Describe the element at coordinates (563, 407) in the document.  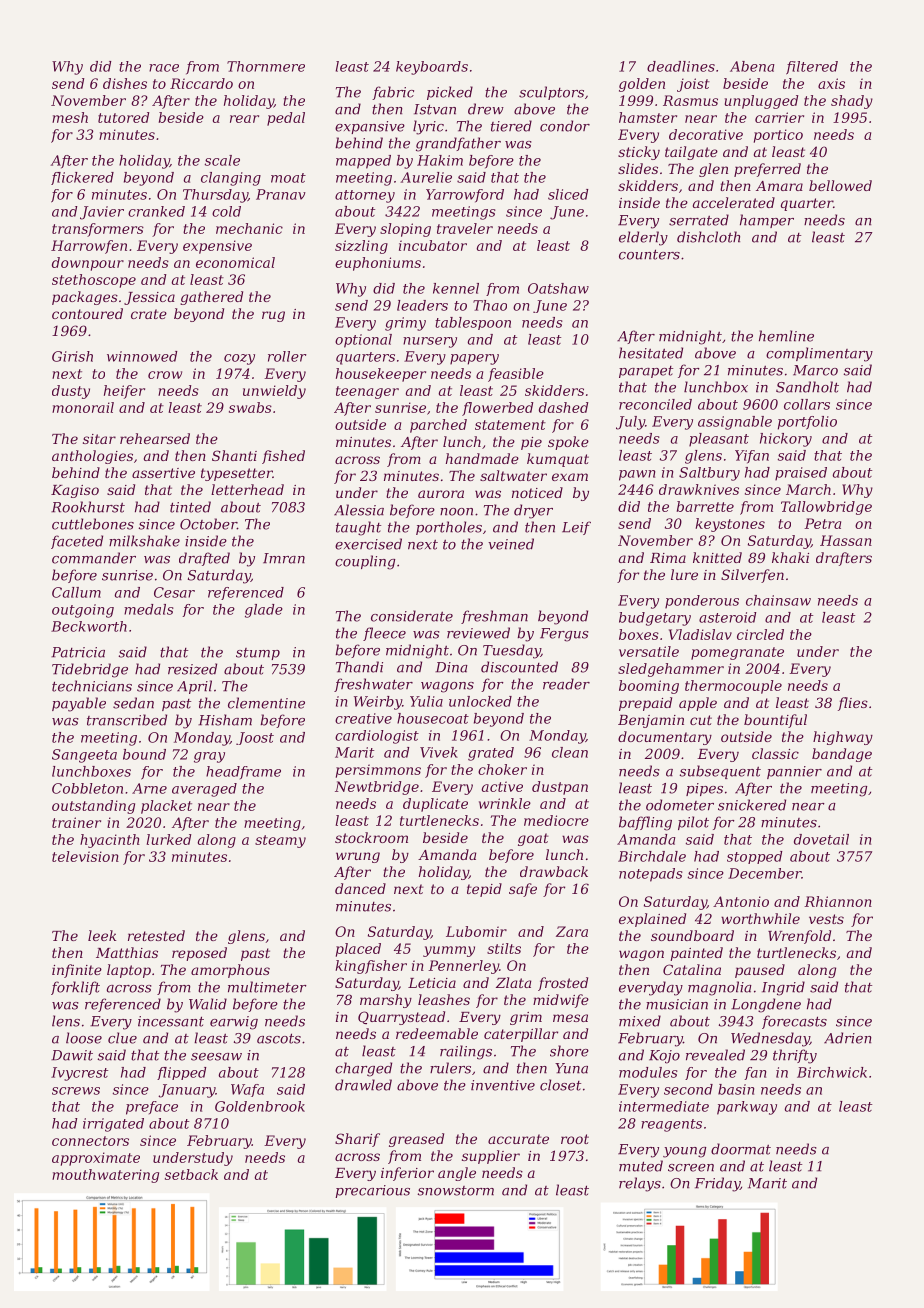
I see `dashed` at that location.
